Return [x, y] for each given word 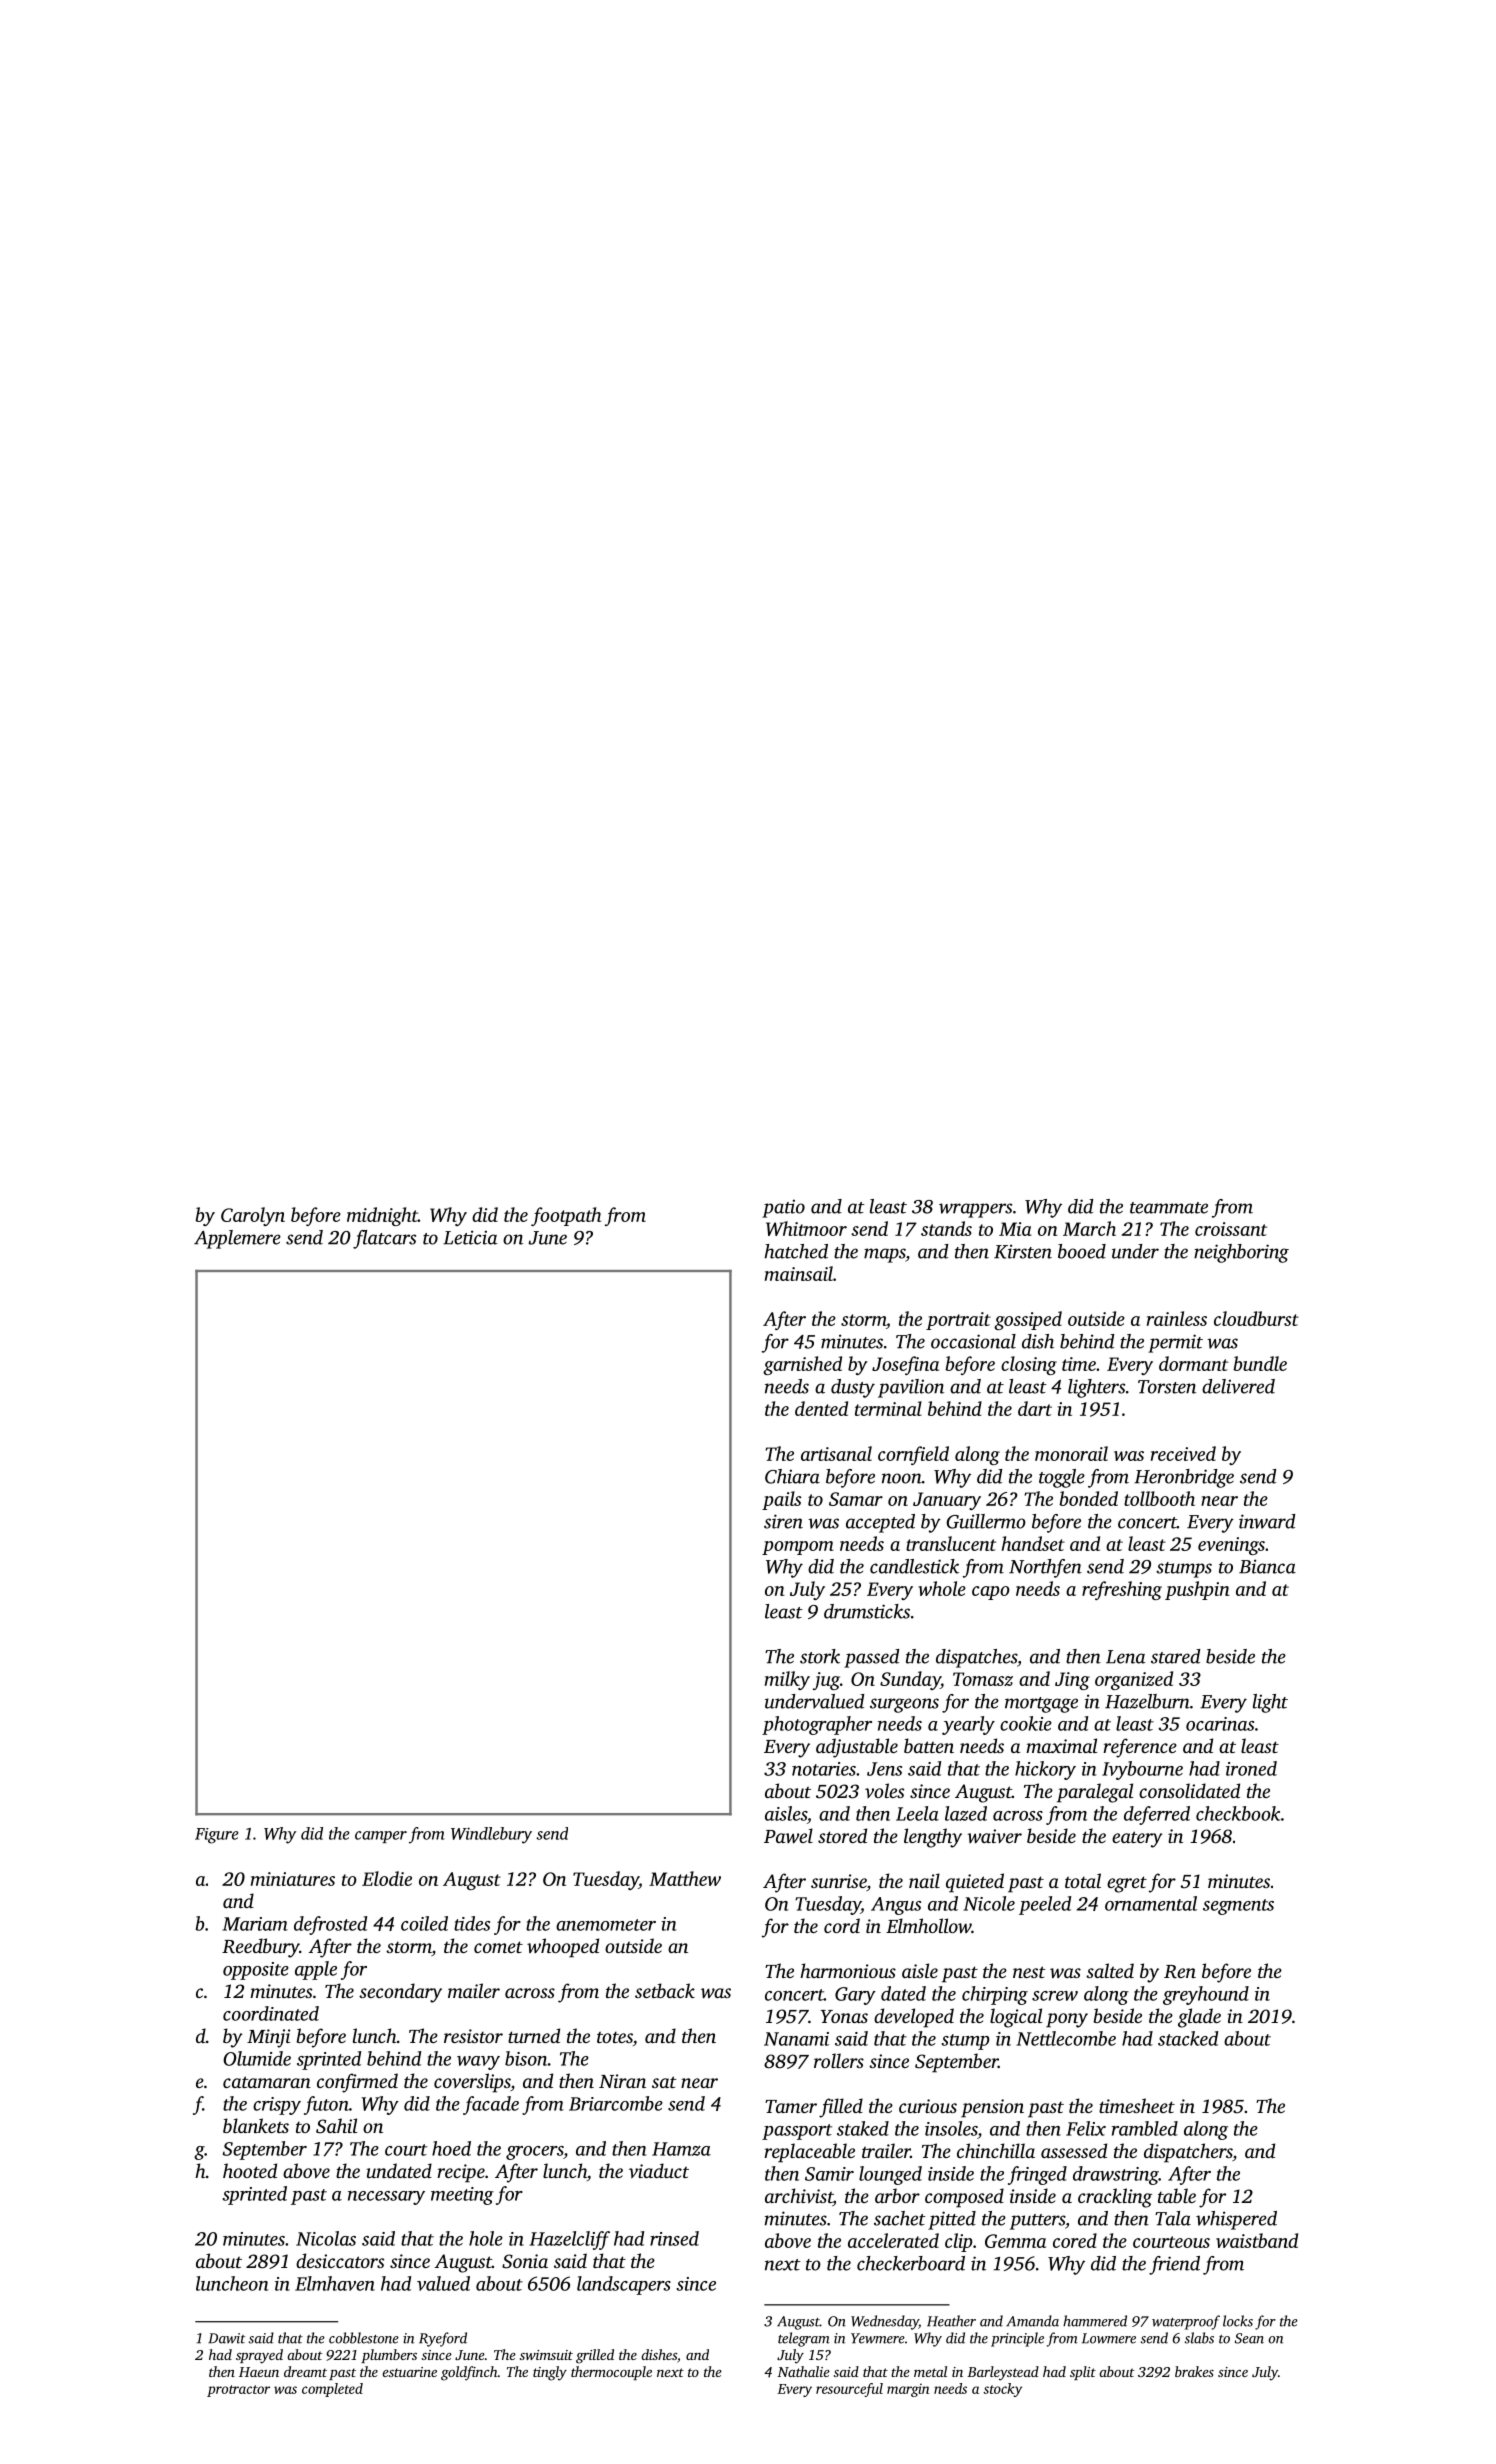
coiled [424, 1923]
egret [1127, 1884]
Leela [917, 1813]
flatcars [384, 1239]
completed [332, 2390]
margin [908, 2390]
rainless [1177, 1318]
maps [885, 1255]
